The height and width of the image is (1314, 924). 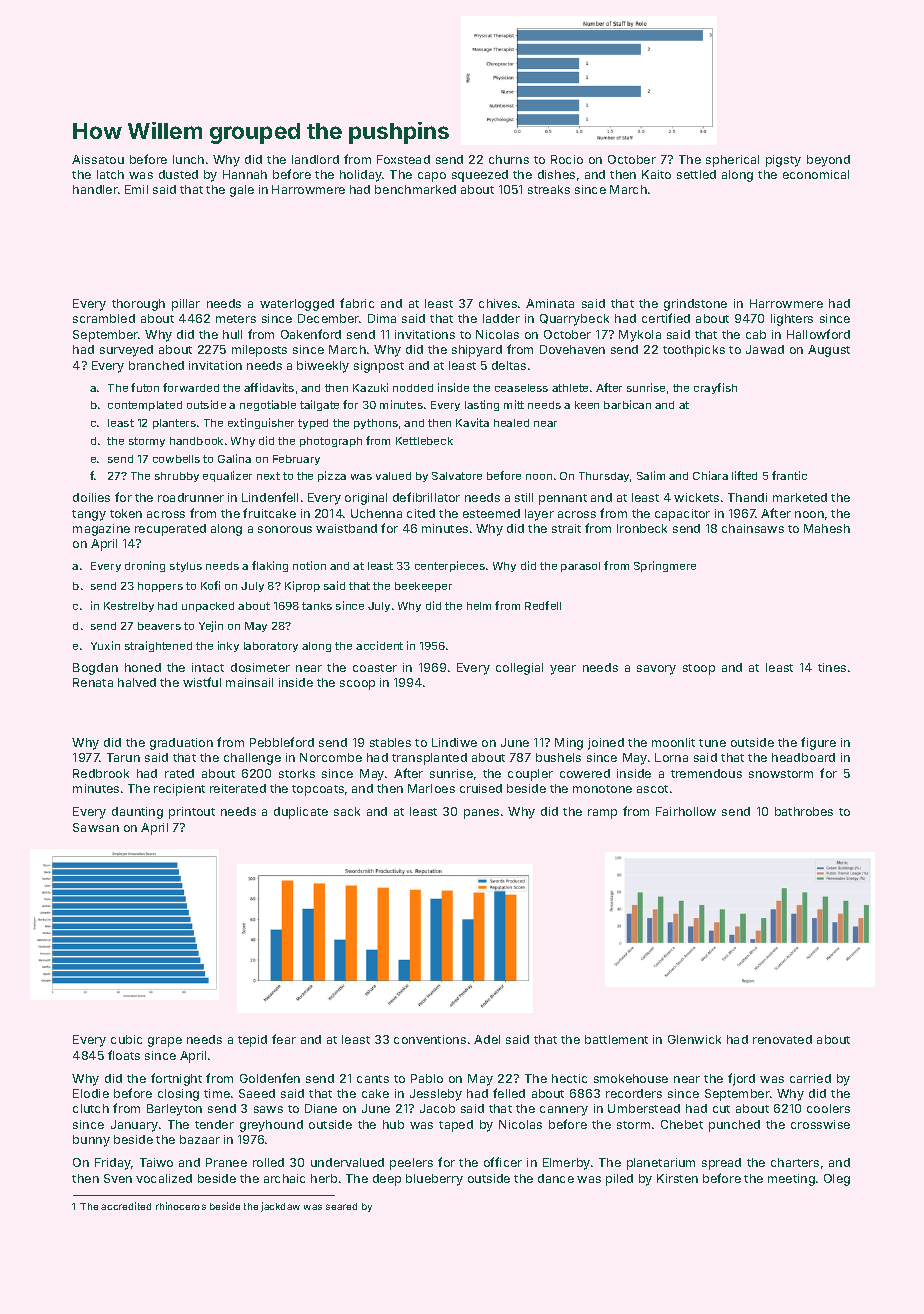 What do you see at coordinates (509, 1093) in the image?
I see `felled` at bounding box center [509, 1093].
